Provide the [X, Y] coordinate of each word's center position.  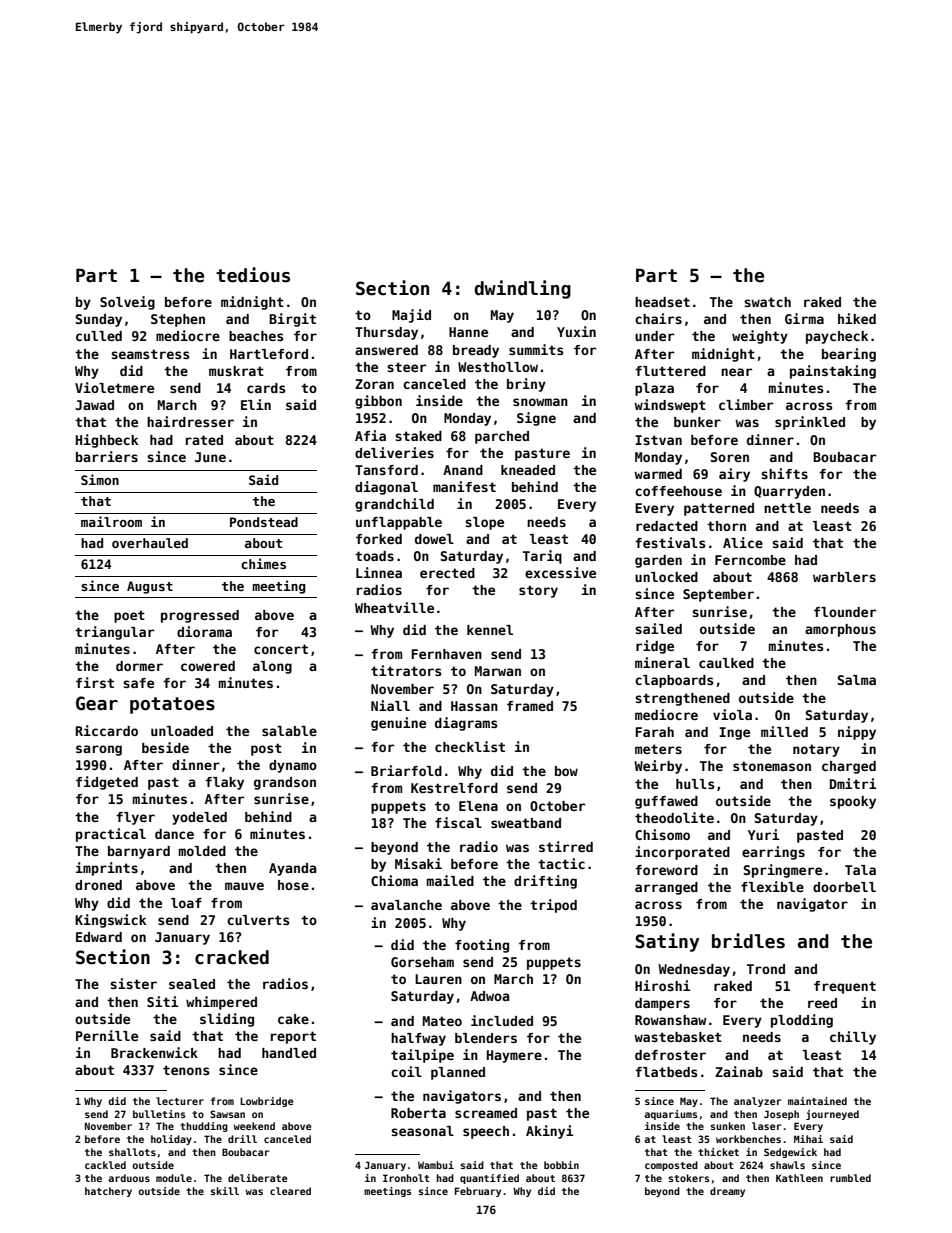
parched [502, 437]
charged [849, 767]
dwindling [522, 289]
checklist [470, 746]
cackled [105, 1165]
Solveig [127, 303]
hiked [857, 318]
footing [482, 946]
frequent [845, 987]
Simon [100, 479]
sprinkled [810, 423]
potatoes [172, 705]
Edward [99, 937]
